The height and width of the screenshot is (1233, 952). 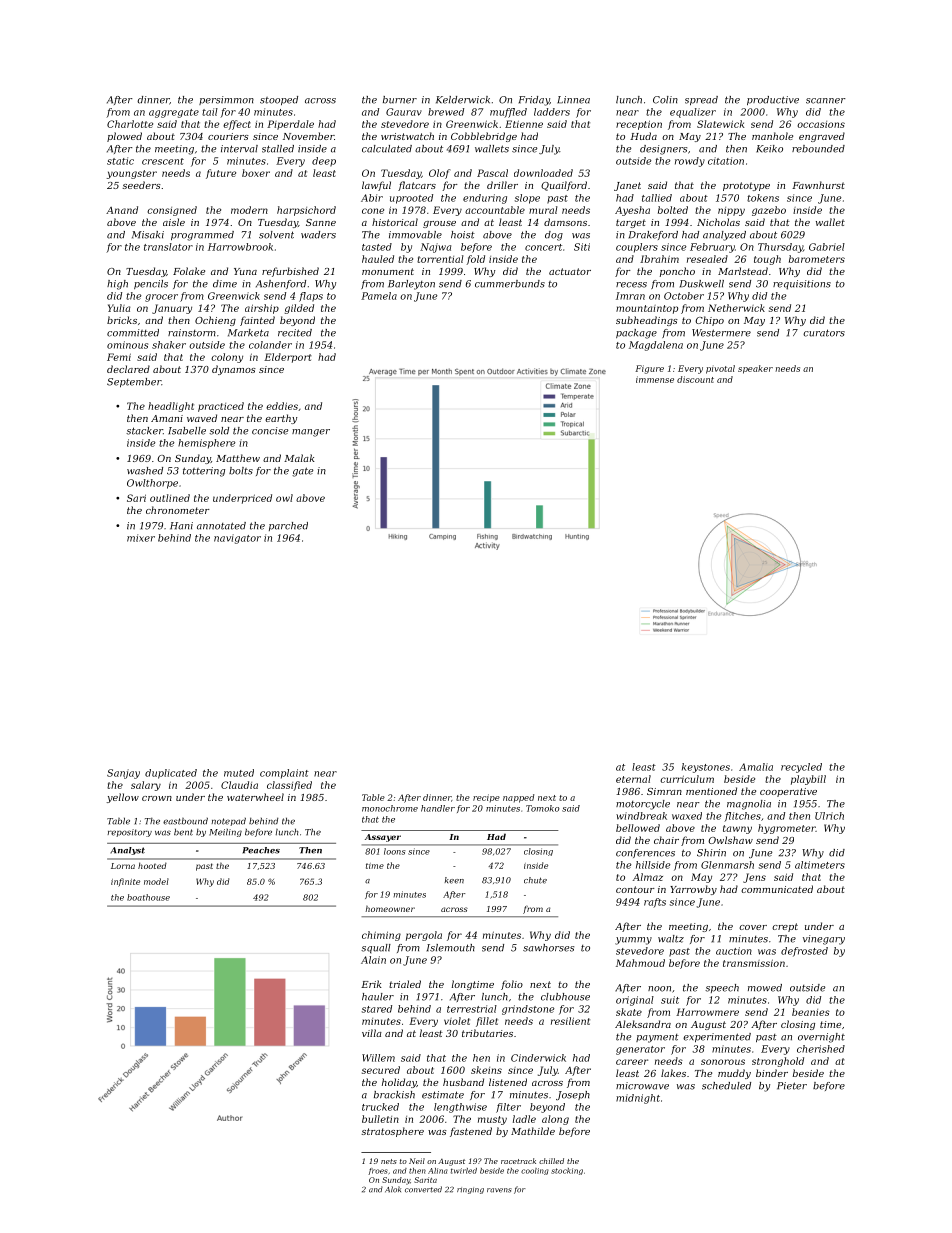 I want to click on stocking, so click(x=567, y=1171).
